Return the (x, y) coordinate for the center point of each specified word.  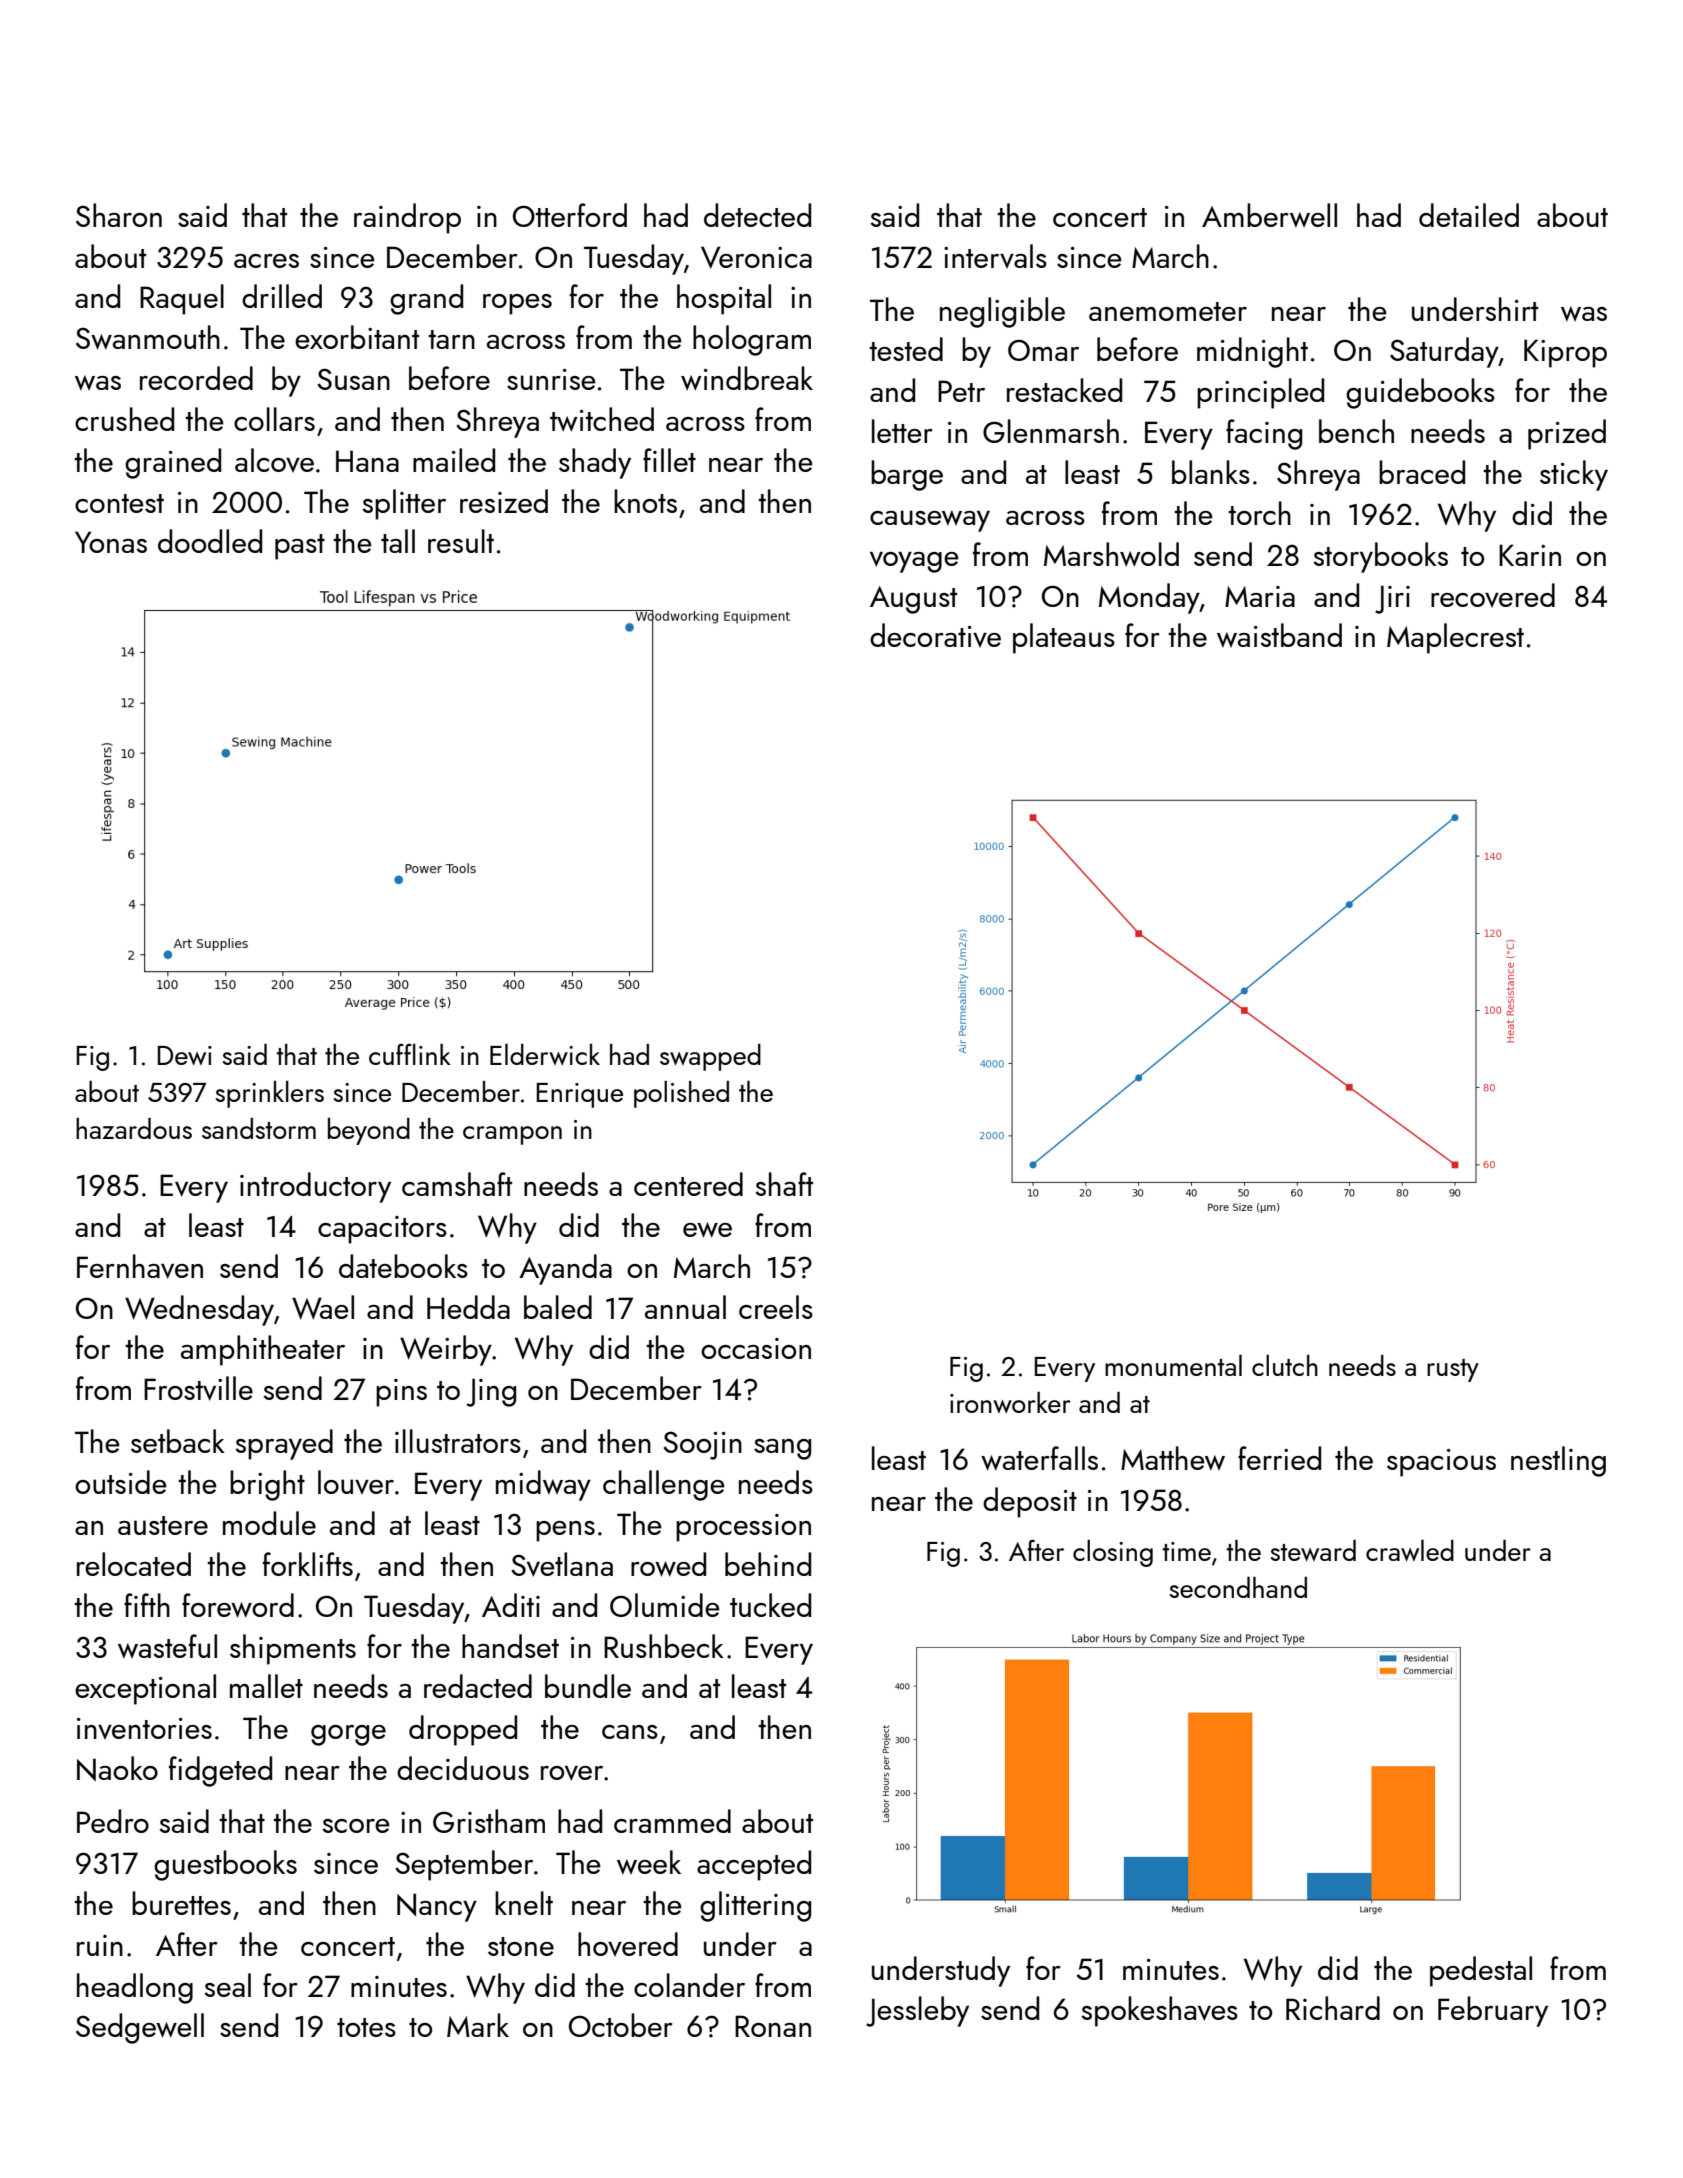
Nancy (437, 1907)
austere (163, 1525)
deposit (1030, 1502)
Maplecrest (1455, 638)
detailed (1469, 215)
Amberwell (1269, 215)
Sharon (119, 215)
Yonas (111, 542)
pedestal (1481, 1971)
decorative (935, 635)
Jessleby (917, 2011)
